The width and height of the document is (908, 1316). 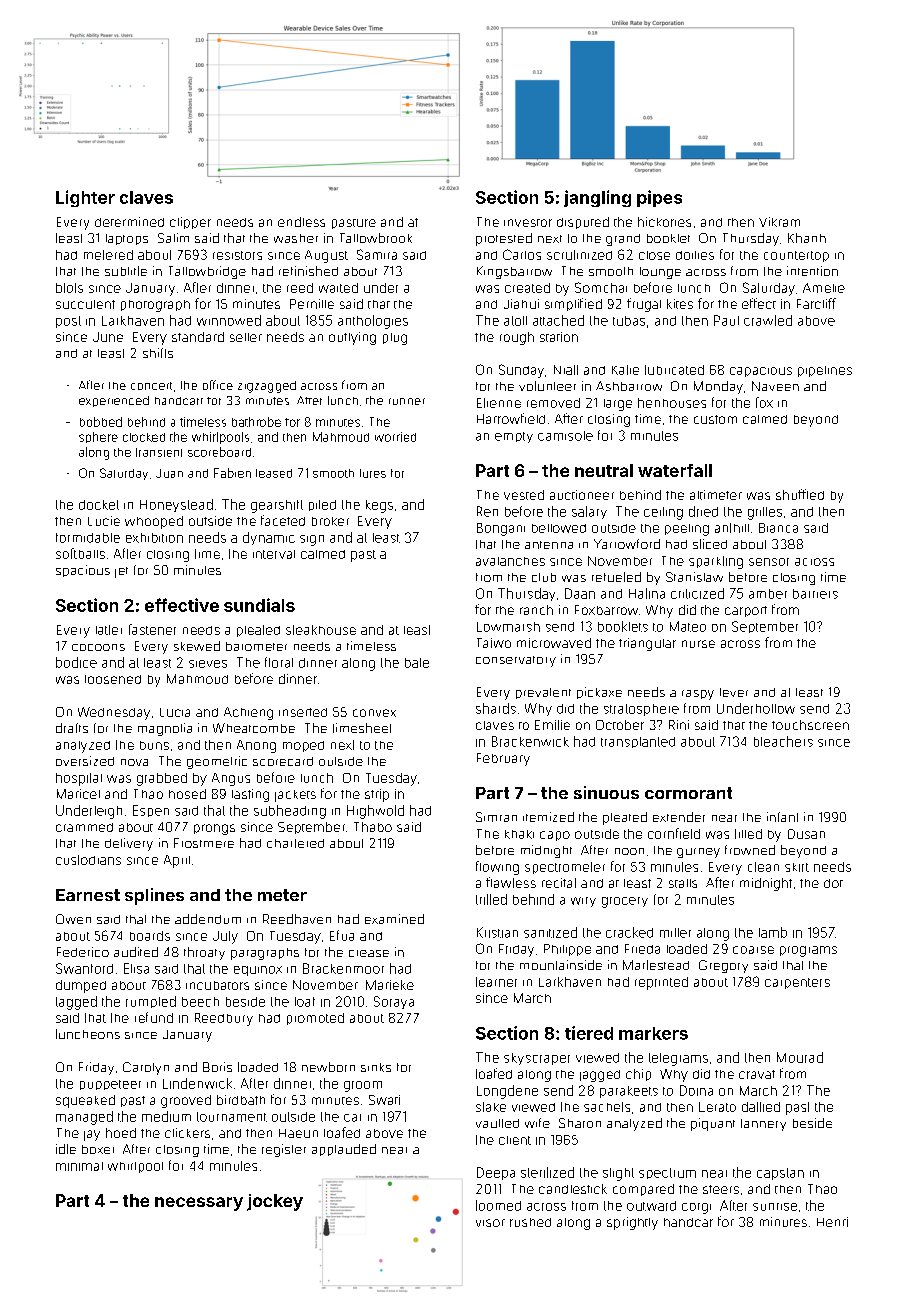 I want to click on Lindenwick, so click(x=197, y=1083).
